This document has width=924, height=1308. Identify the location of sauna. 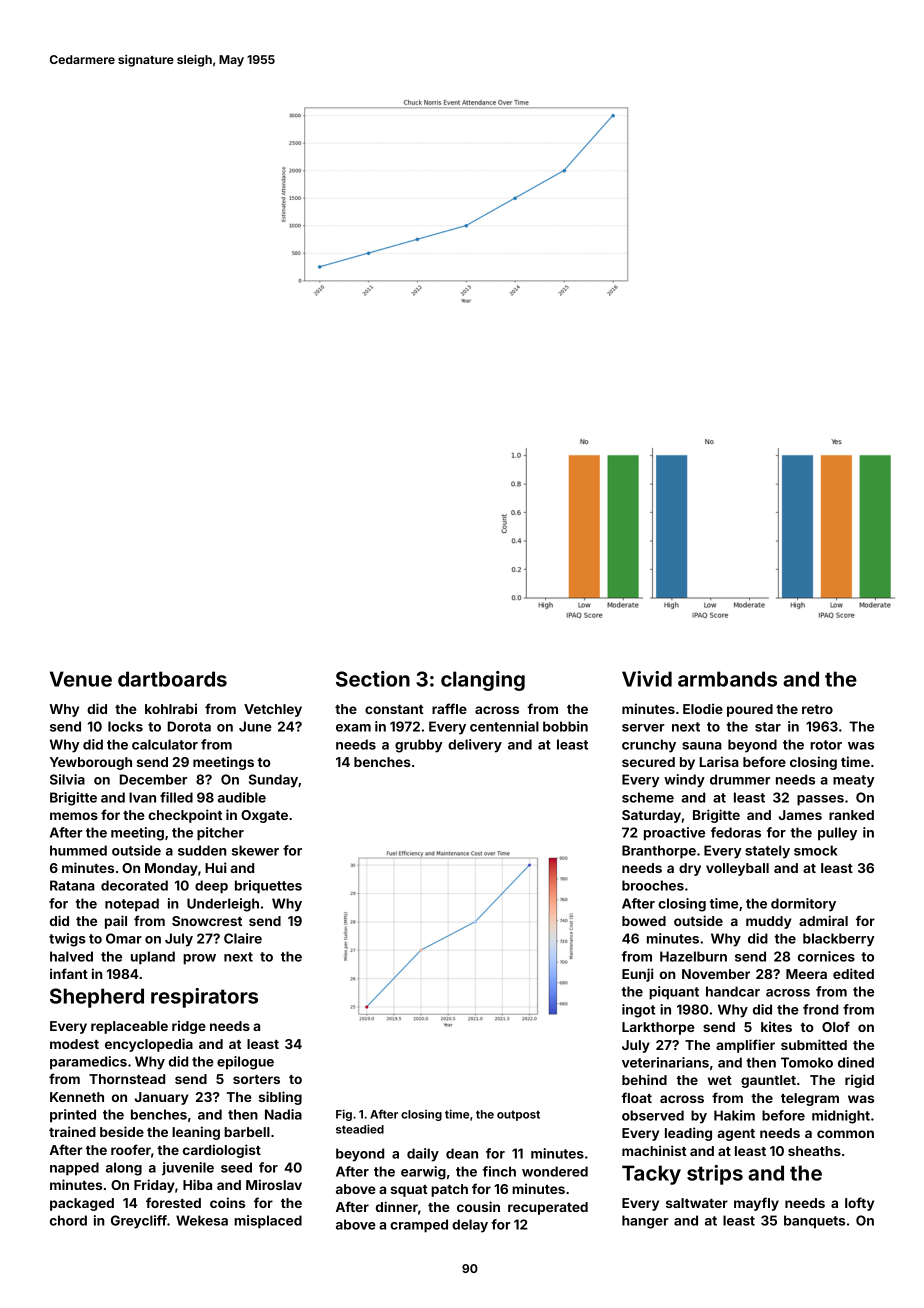
(702, 746).
